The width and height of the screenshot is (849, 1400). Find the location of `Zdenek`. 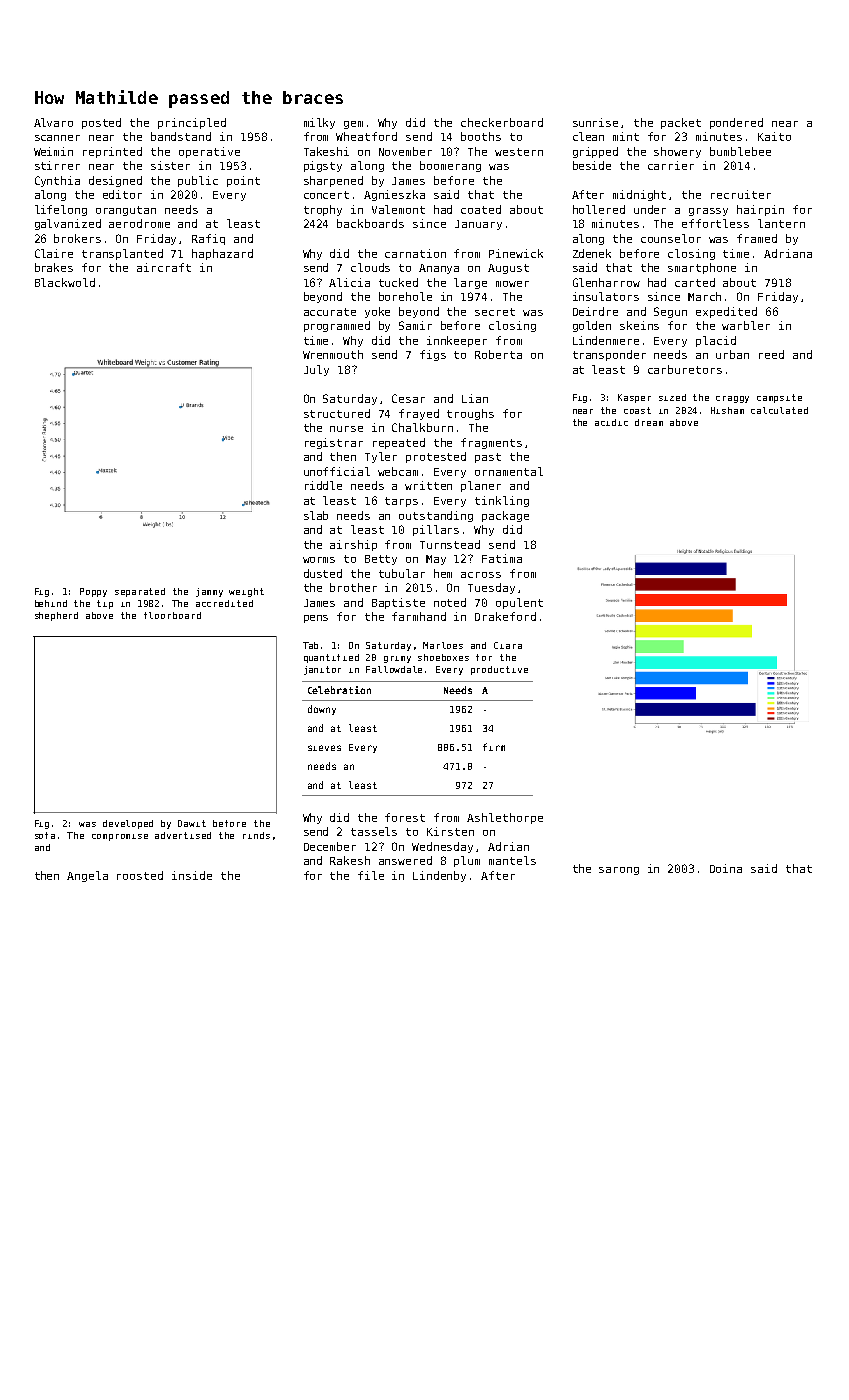

Zdenek is located at coordinates (592, 253).
